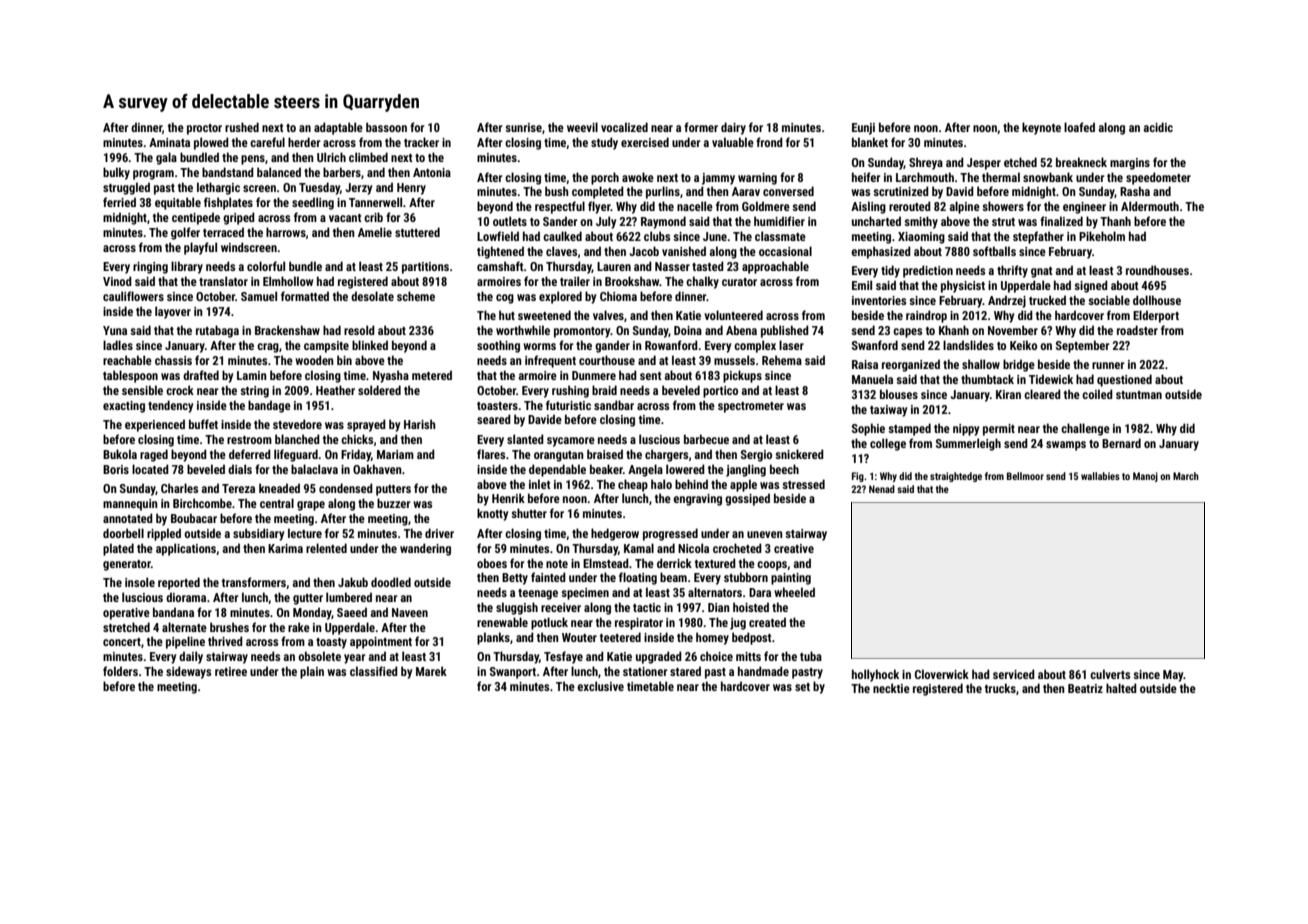 Image resolution: width=1308 pixels, height=924 pixels. Describe the element at coordinates (523, 127) in the screenshot. I see `sunrise` at that location.
